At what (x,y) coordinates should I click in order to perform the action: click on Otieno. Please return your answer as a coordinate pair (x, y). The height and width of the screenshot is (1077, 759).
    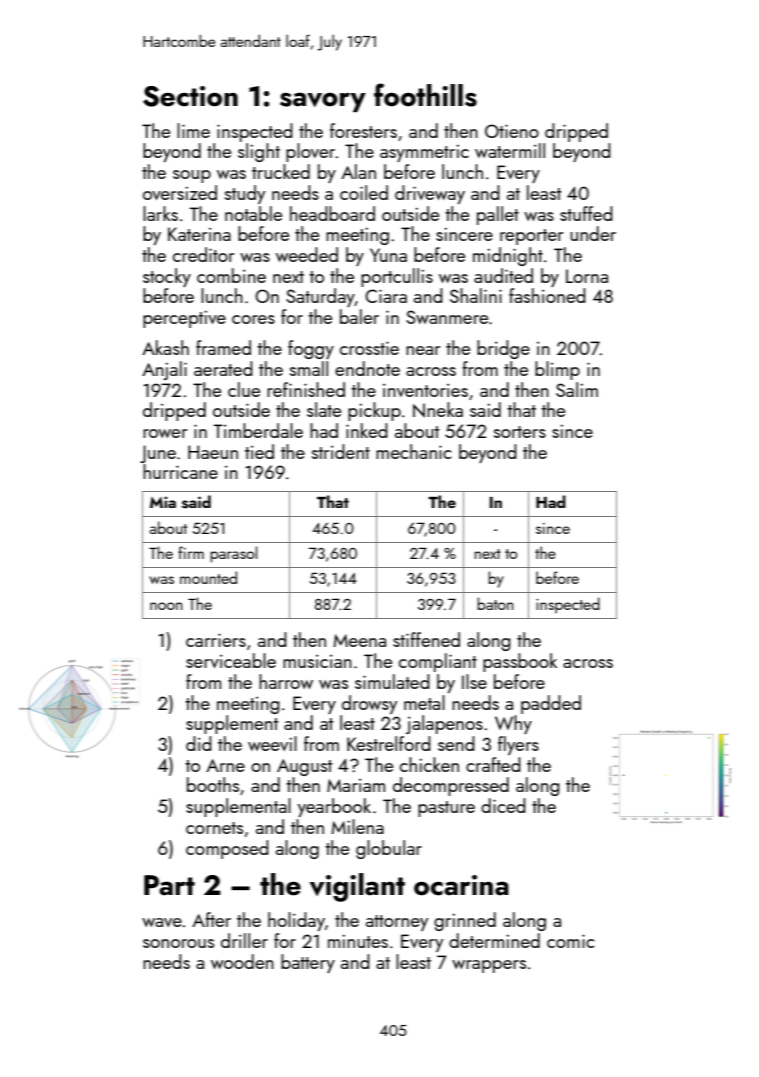
    Looking at the image, I should click on (512, 131).
